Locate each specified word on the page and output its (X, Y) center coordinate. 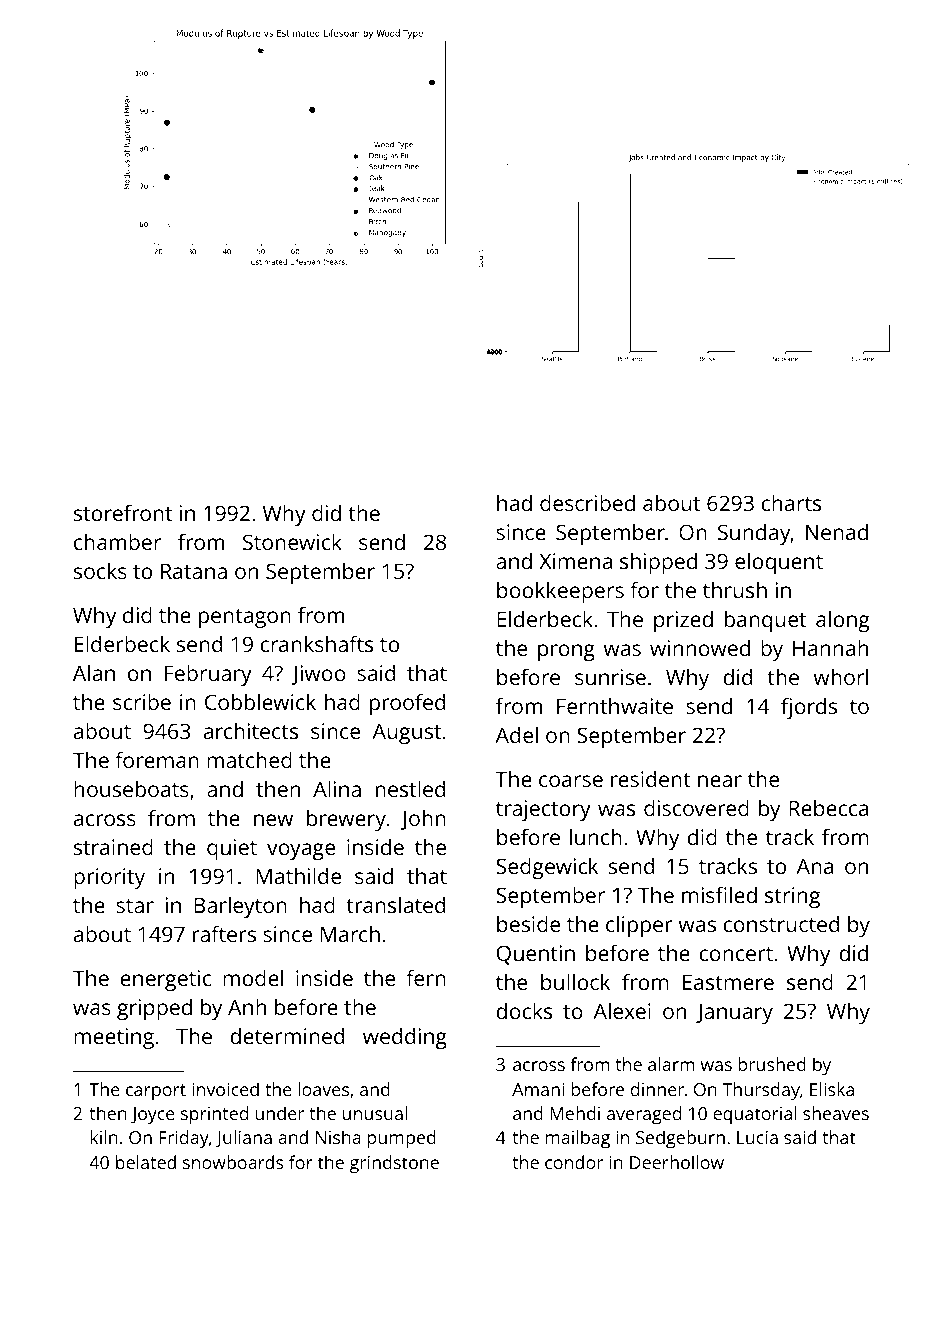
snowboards (233, 1162)
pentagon (245, 618)
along (843, 621)
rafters (224, 933)
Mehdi (575, 1113)
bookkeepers (560, 592)
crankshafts (316, 643)
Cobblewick (260, 702)
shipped (658, 563)
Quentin (536, 955)
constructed (781, 924)
